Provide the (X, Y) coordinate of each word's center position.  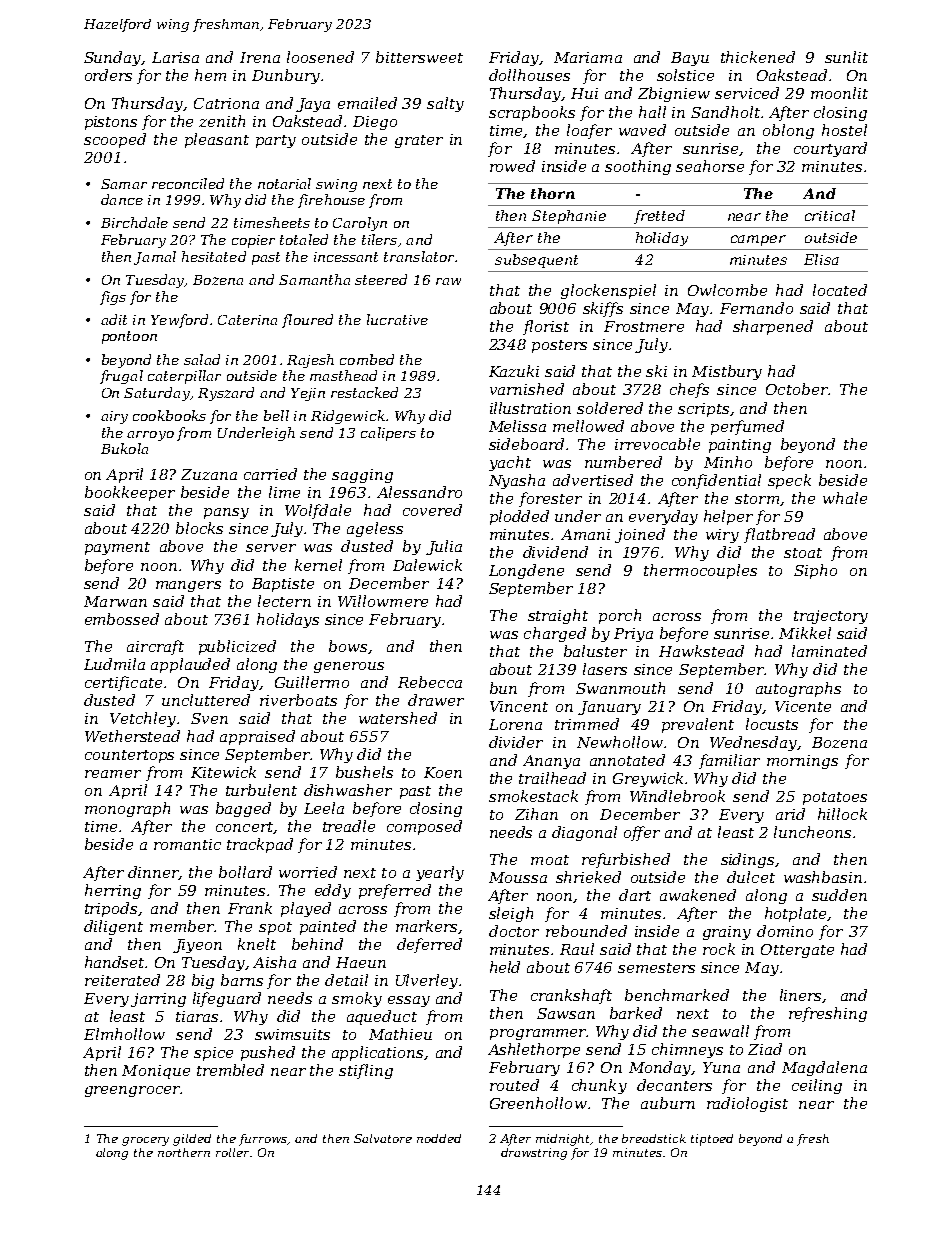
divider (516, 742)
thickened (758, 57)
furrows (263, 1140)
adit (114, 319)
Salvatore (383, 1138)
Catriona (226, 103)
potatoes (835, 798)
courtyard (830, 149)
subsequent (536, 261)
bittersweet (419, 57)
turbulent (261, 790)
